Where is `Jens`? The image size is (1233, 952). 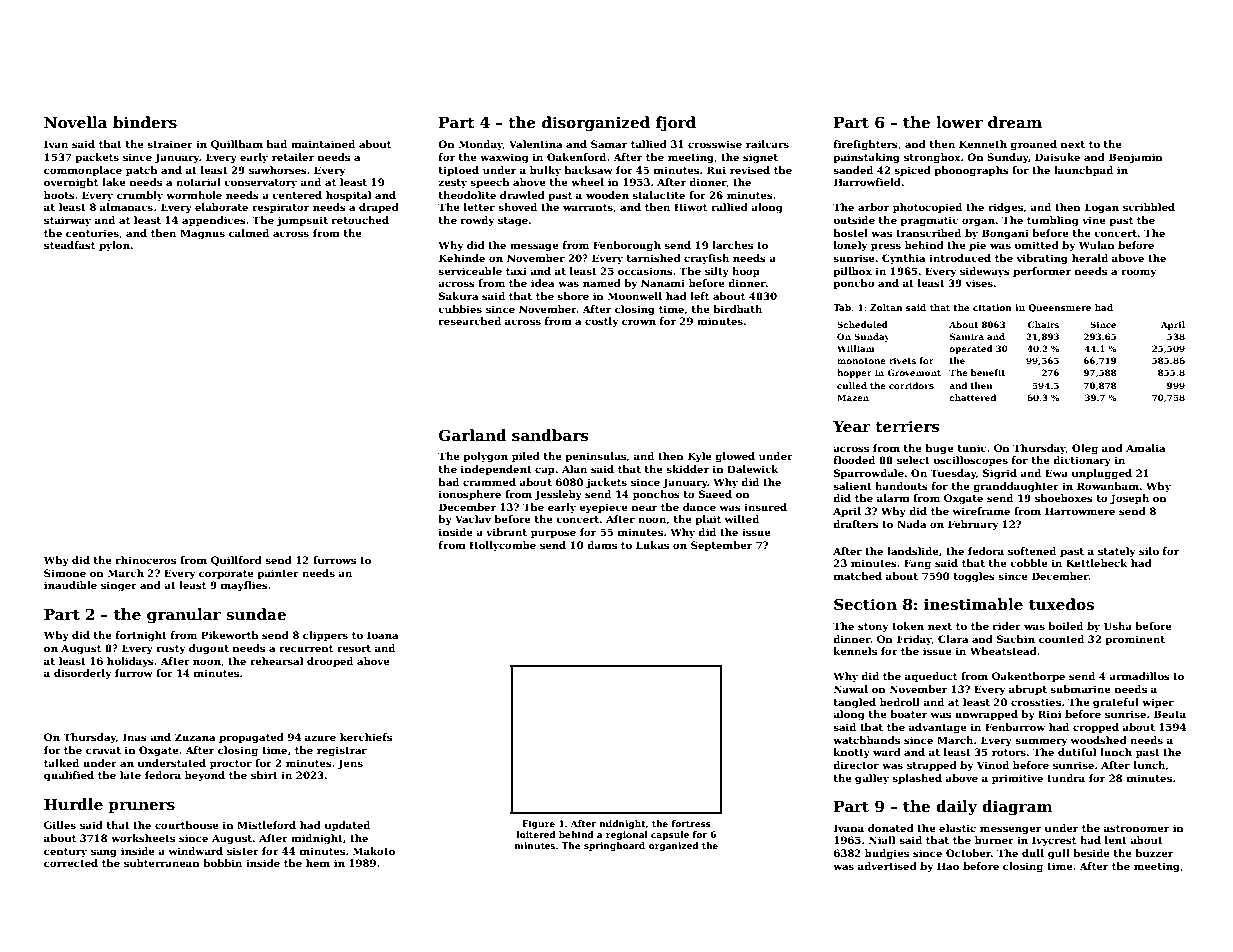
Jens is located at coordinates (350, 764).
